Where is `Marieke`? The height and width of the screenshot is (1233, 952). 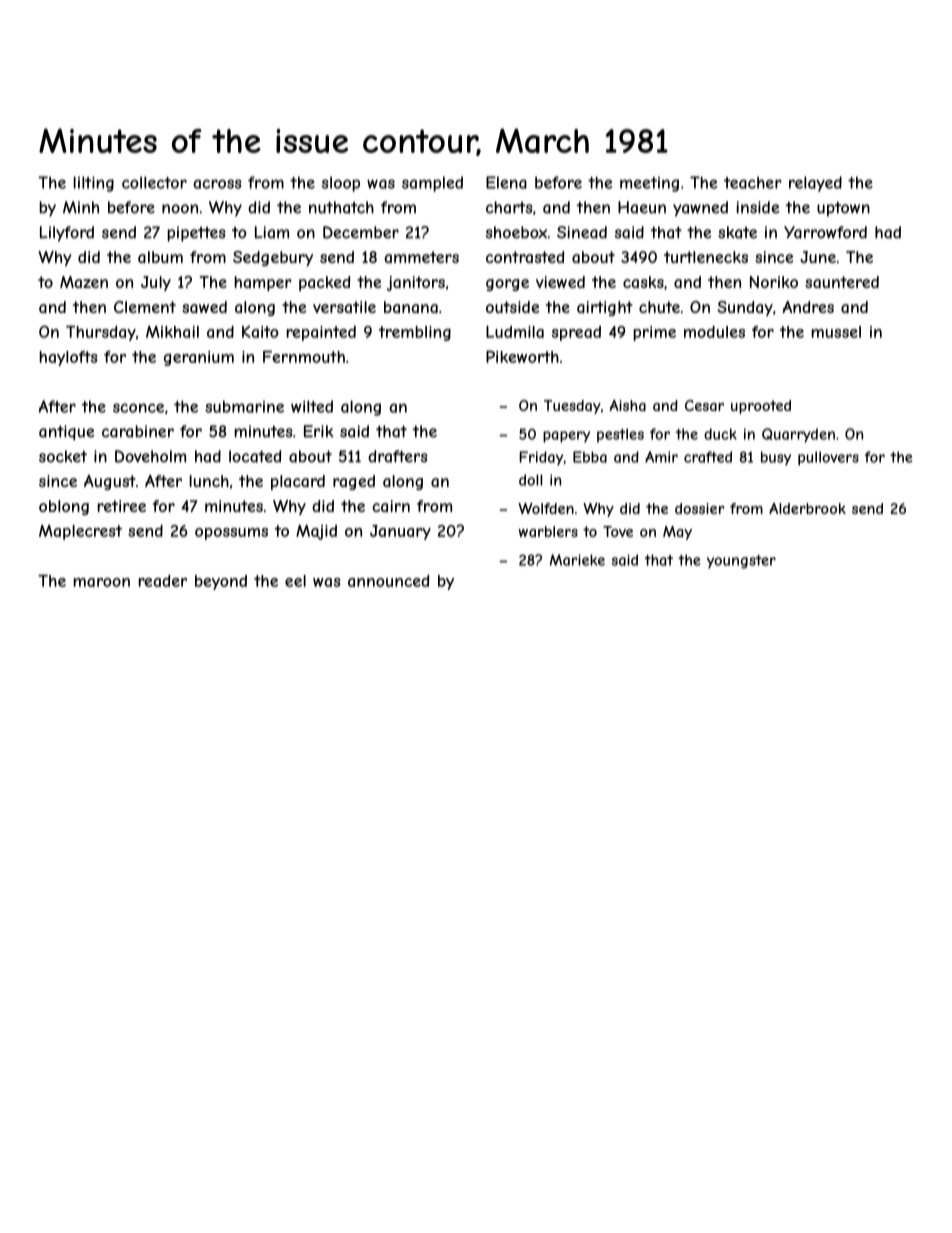 Marieke is located at coordinates (577, 560).
